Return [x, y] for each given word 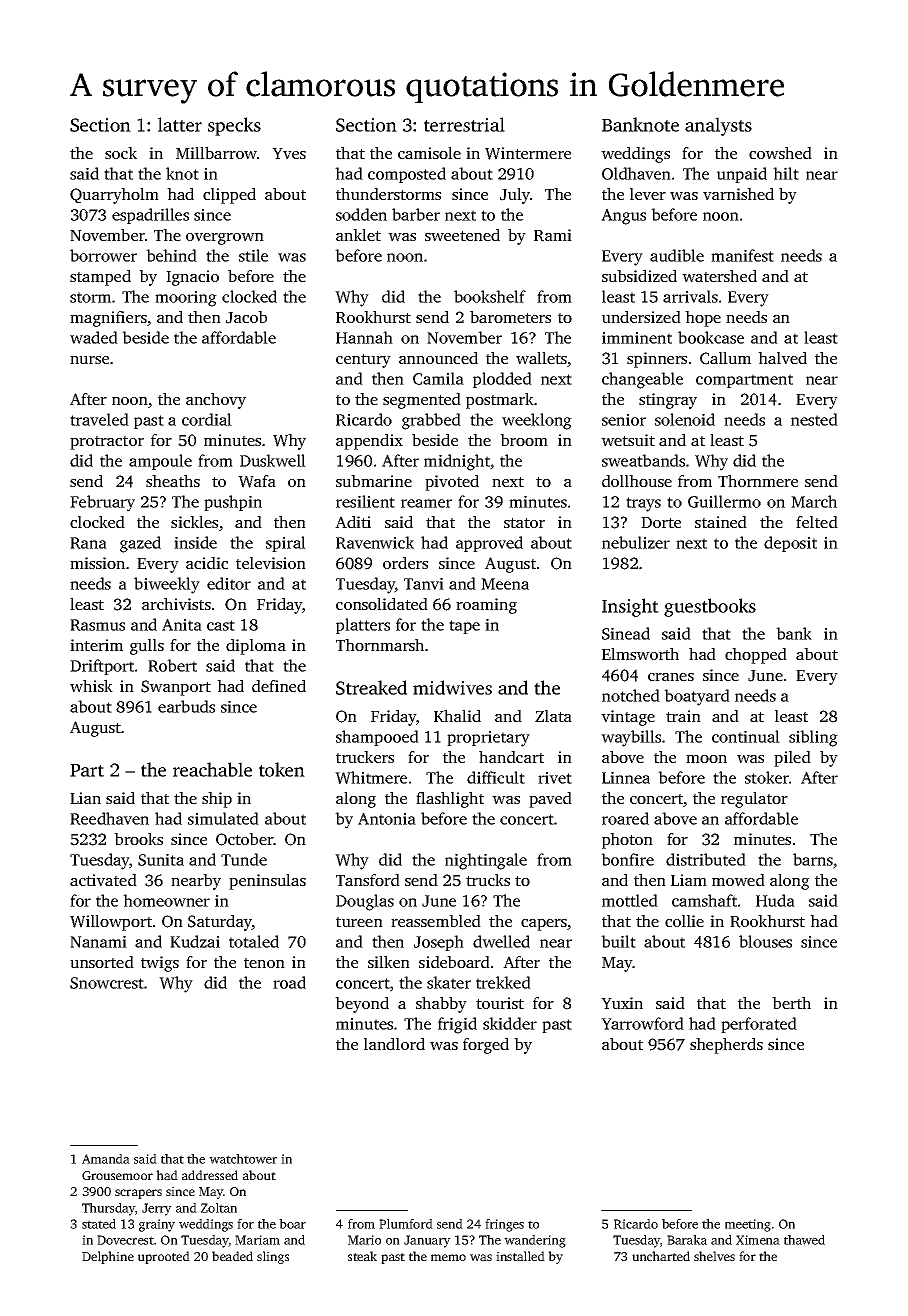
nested [814, 419]
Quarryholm [114, 196]
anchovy [216, 401]
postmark [500, 401]
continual [746, 736]
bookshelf [490, 296]
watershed [719, 276]
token [282, 769]
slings [273, 1257]
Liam [689, 880]
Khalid [457, 716]
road [289, 982]
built [618, 941]
